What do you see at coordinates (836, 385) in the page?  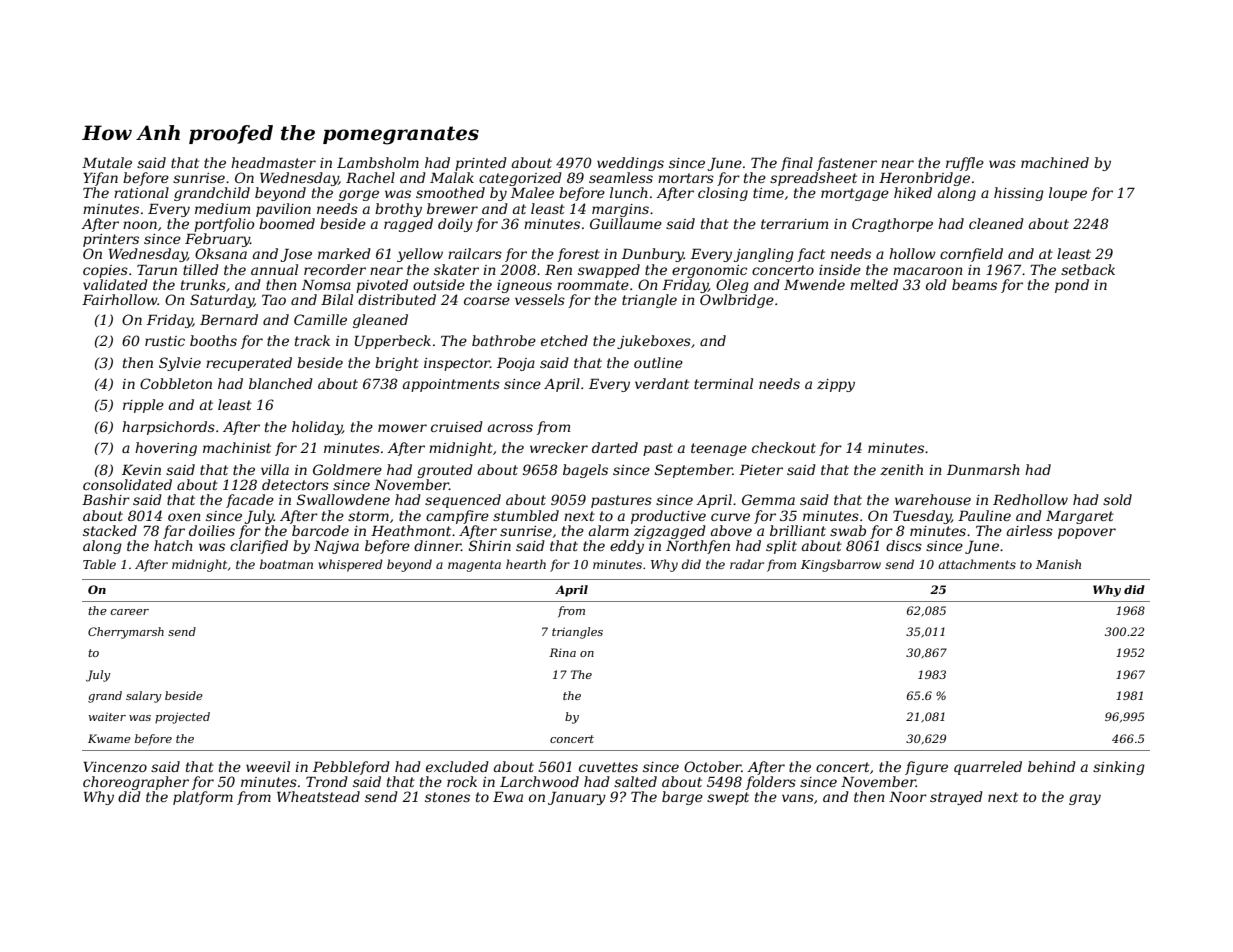 I see `zippy` at bounding box center [836, 385].
